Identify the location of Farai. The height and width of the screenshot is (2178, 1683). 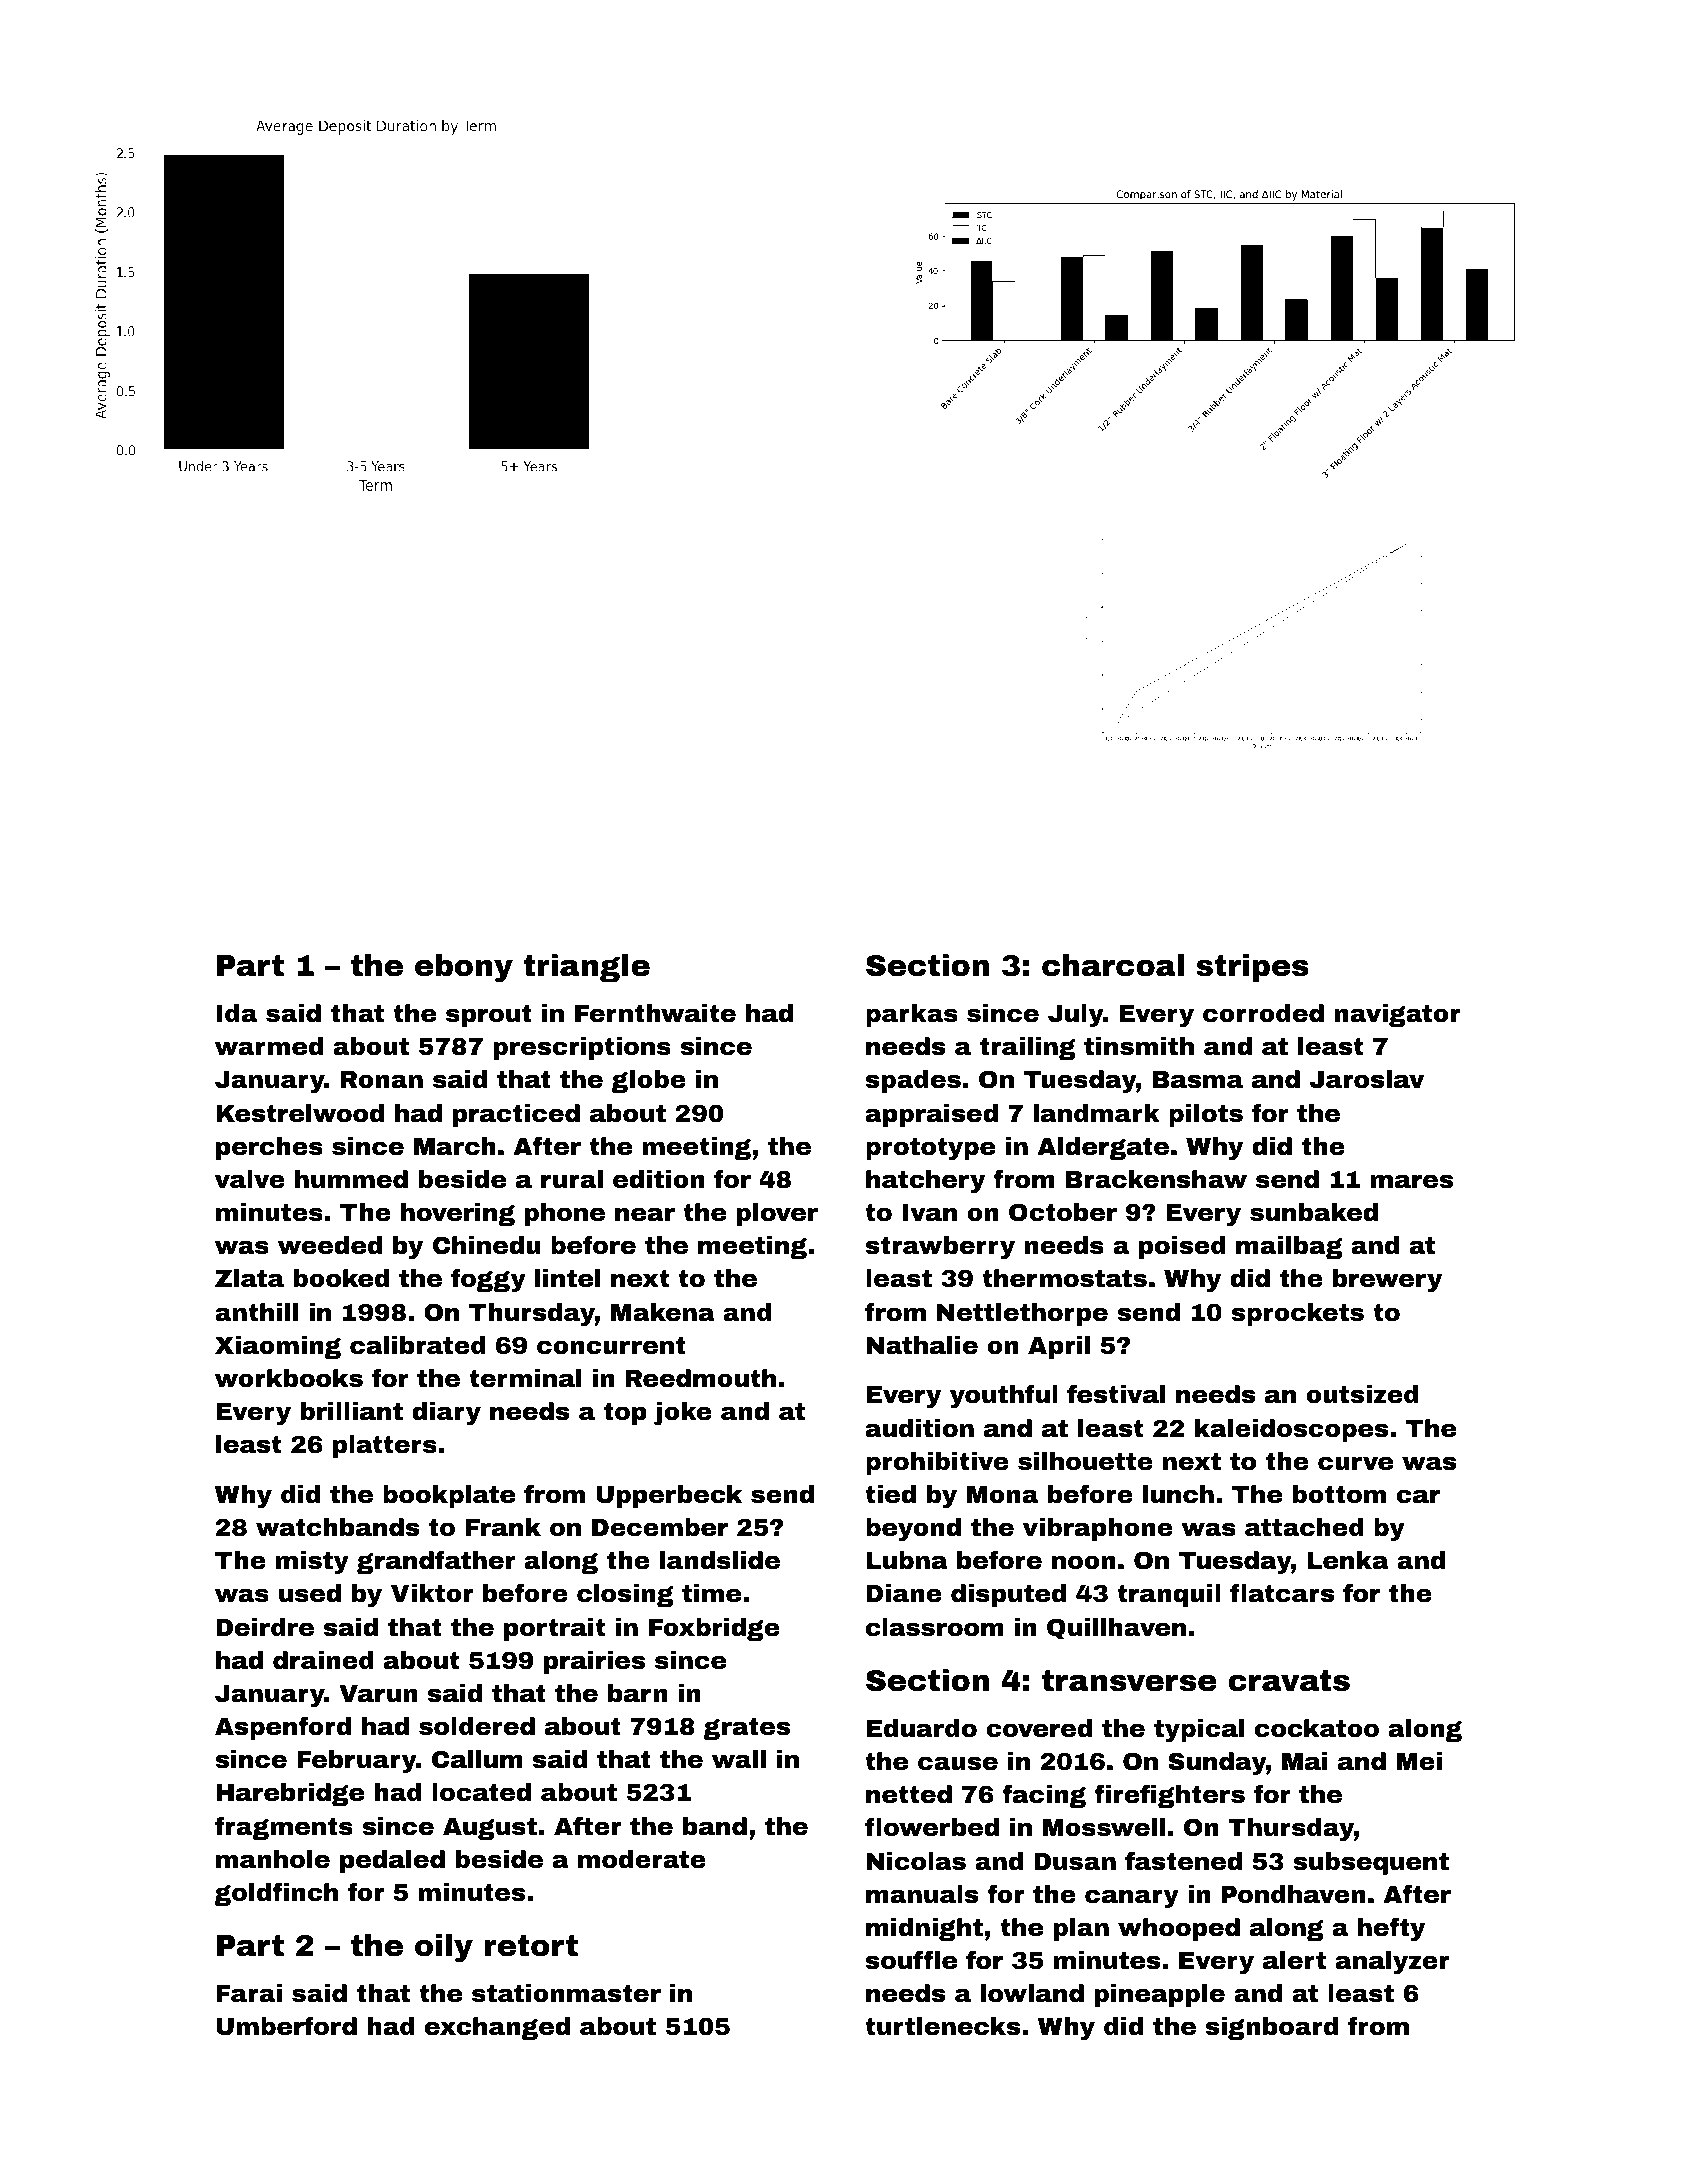
(249, 1993).
